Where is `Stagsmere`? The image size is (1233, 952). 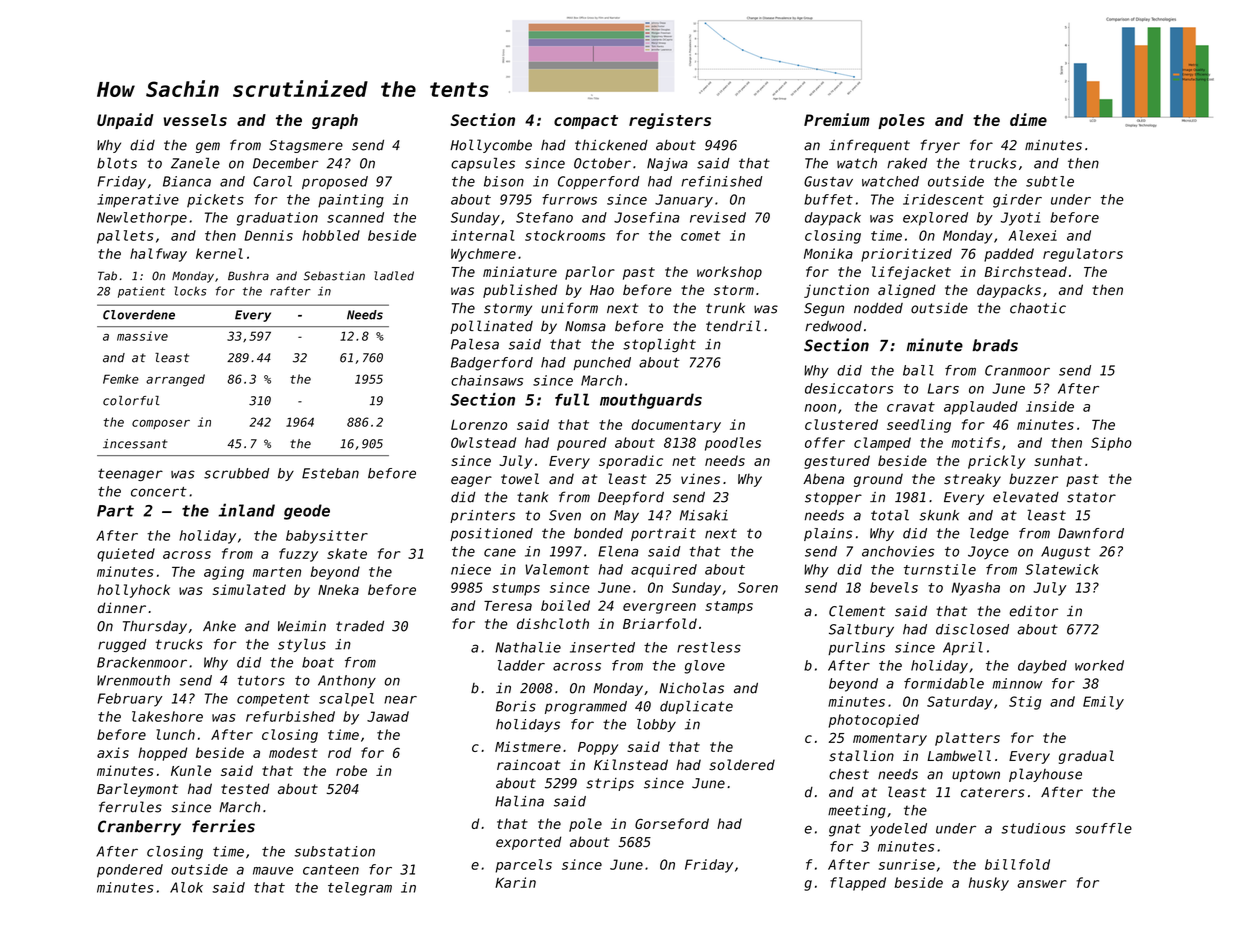 Stagsmere is located at coordinates (306, 146).
